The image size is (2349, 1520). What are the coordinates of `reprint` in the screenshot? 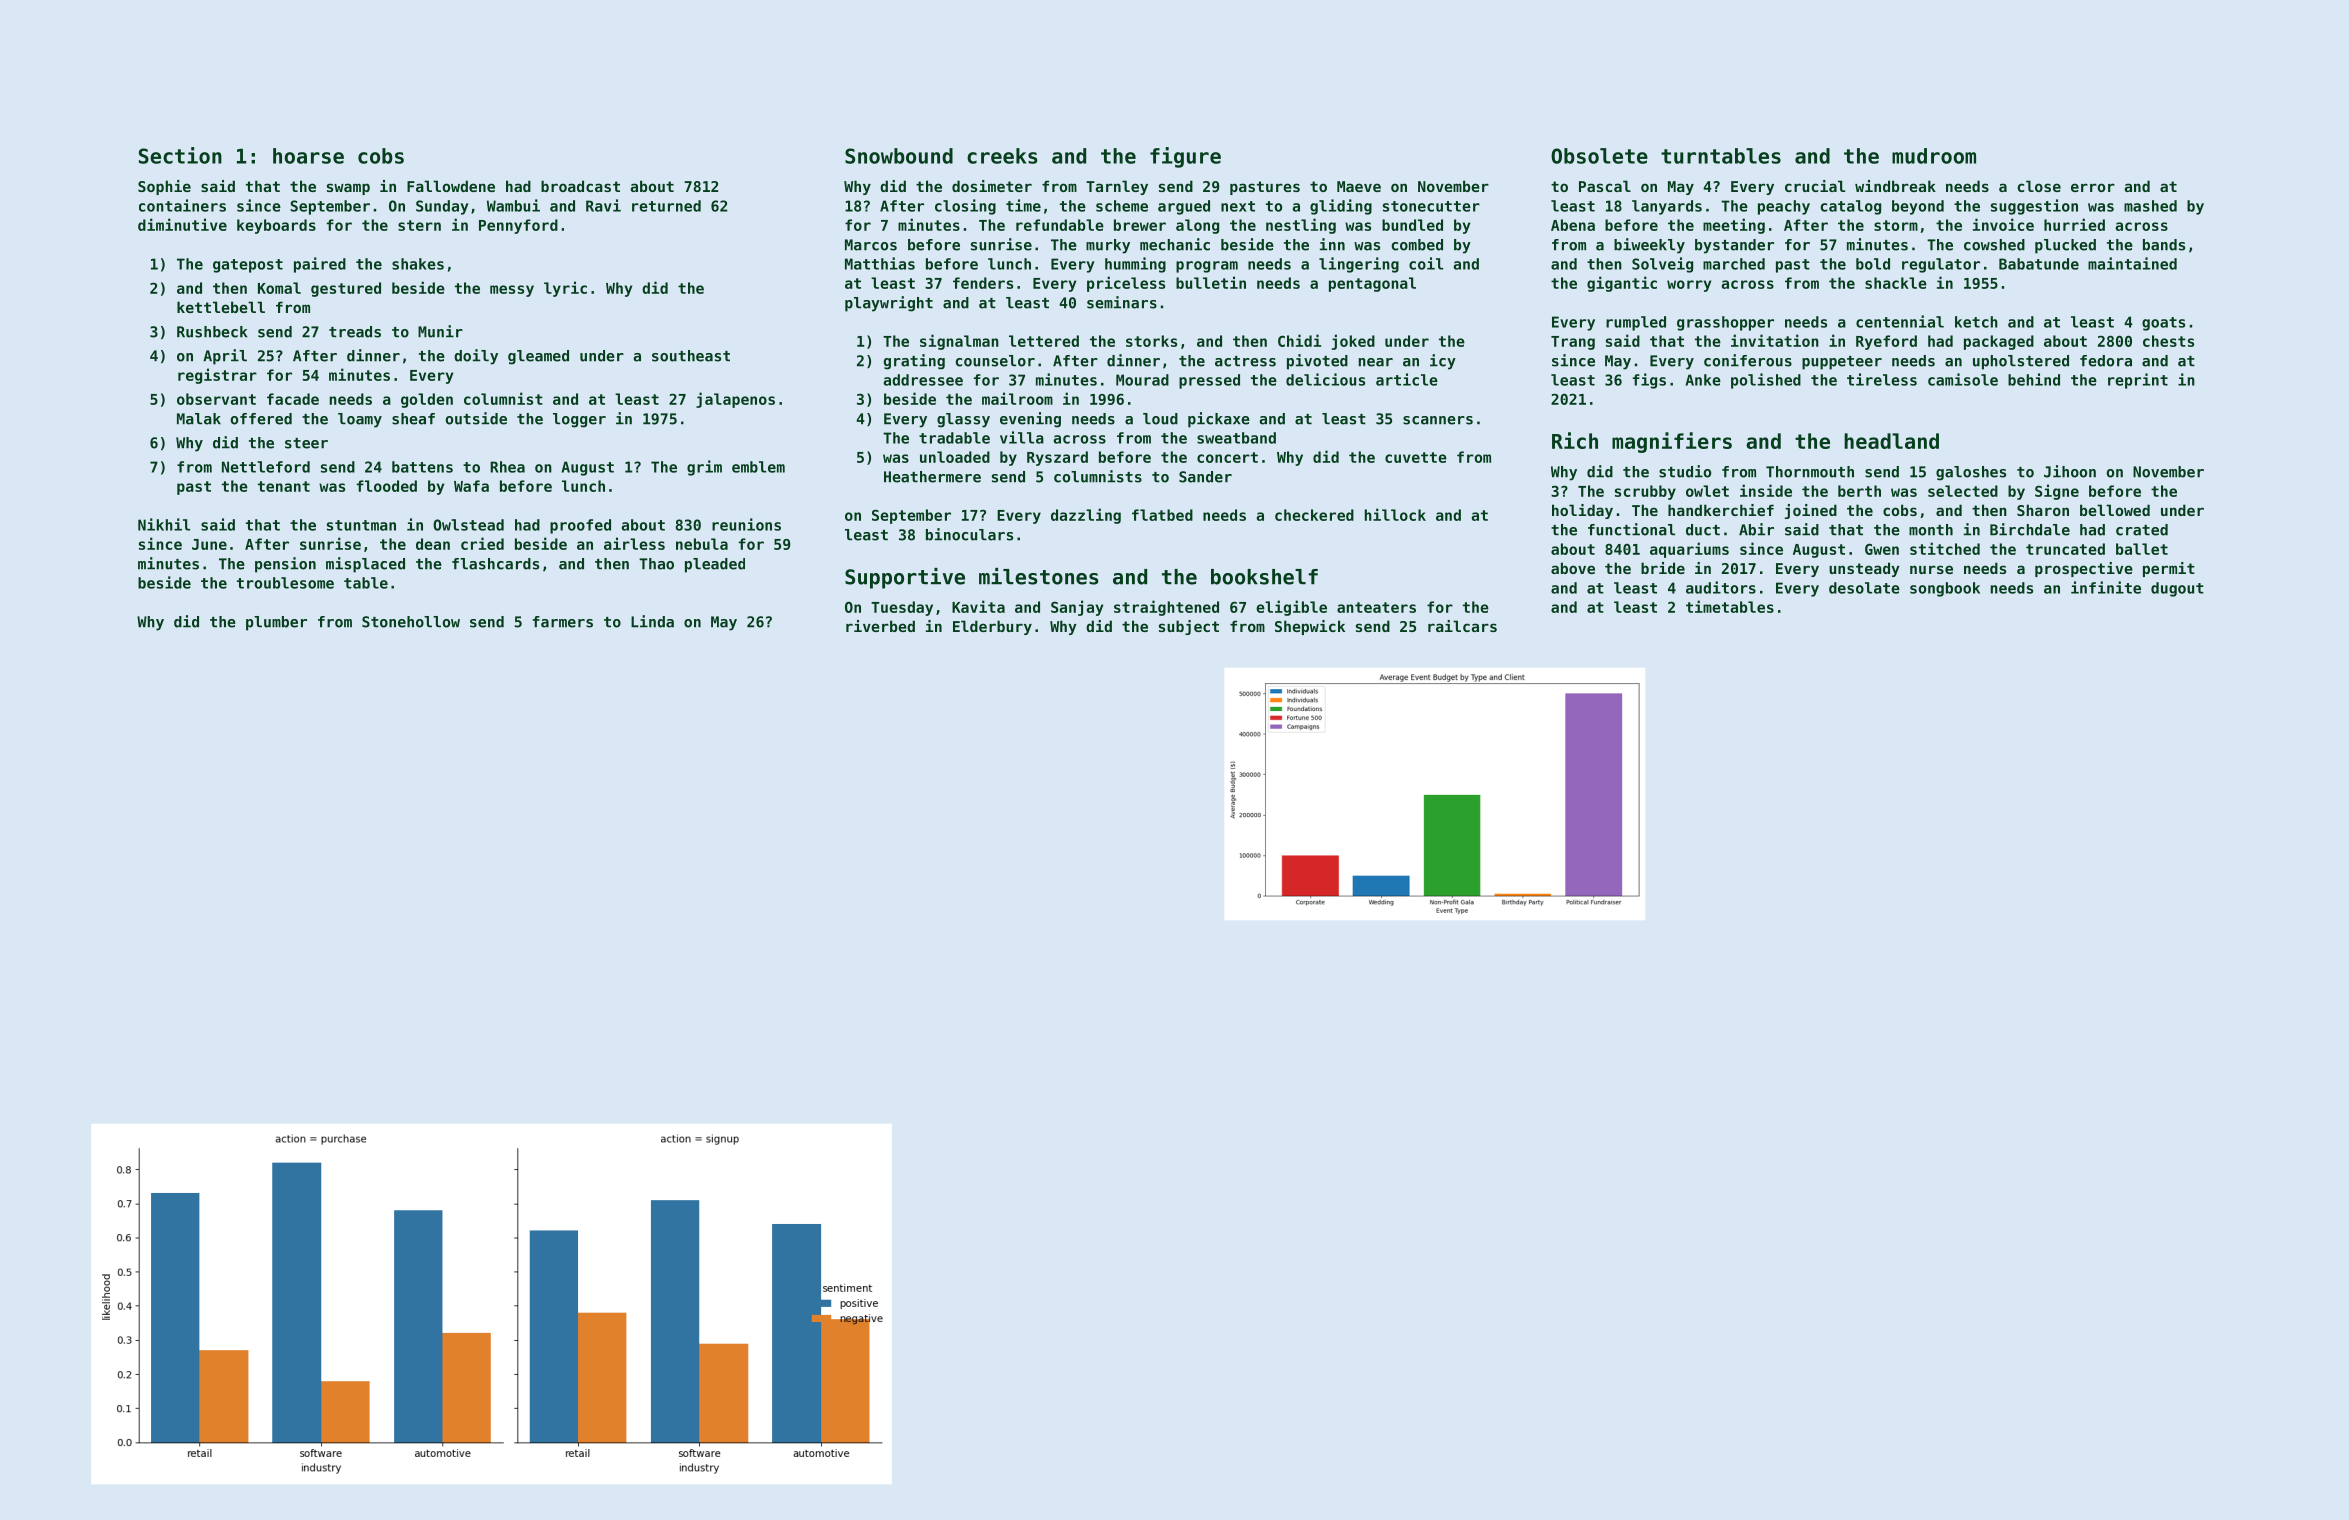 It's located at (2138, 381).
